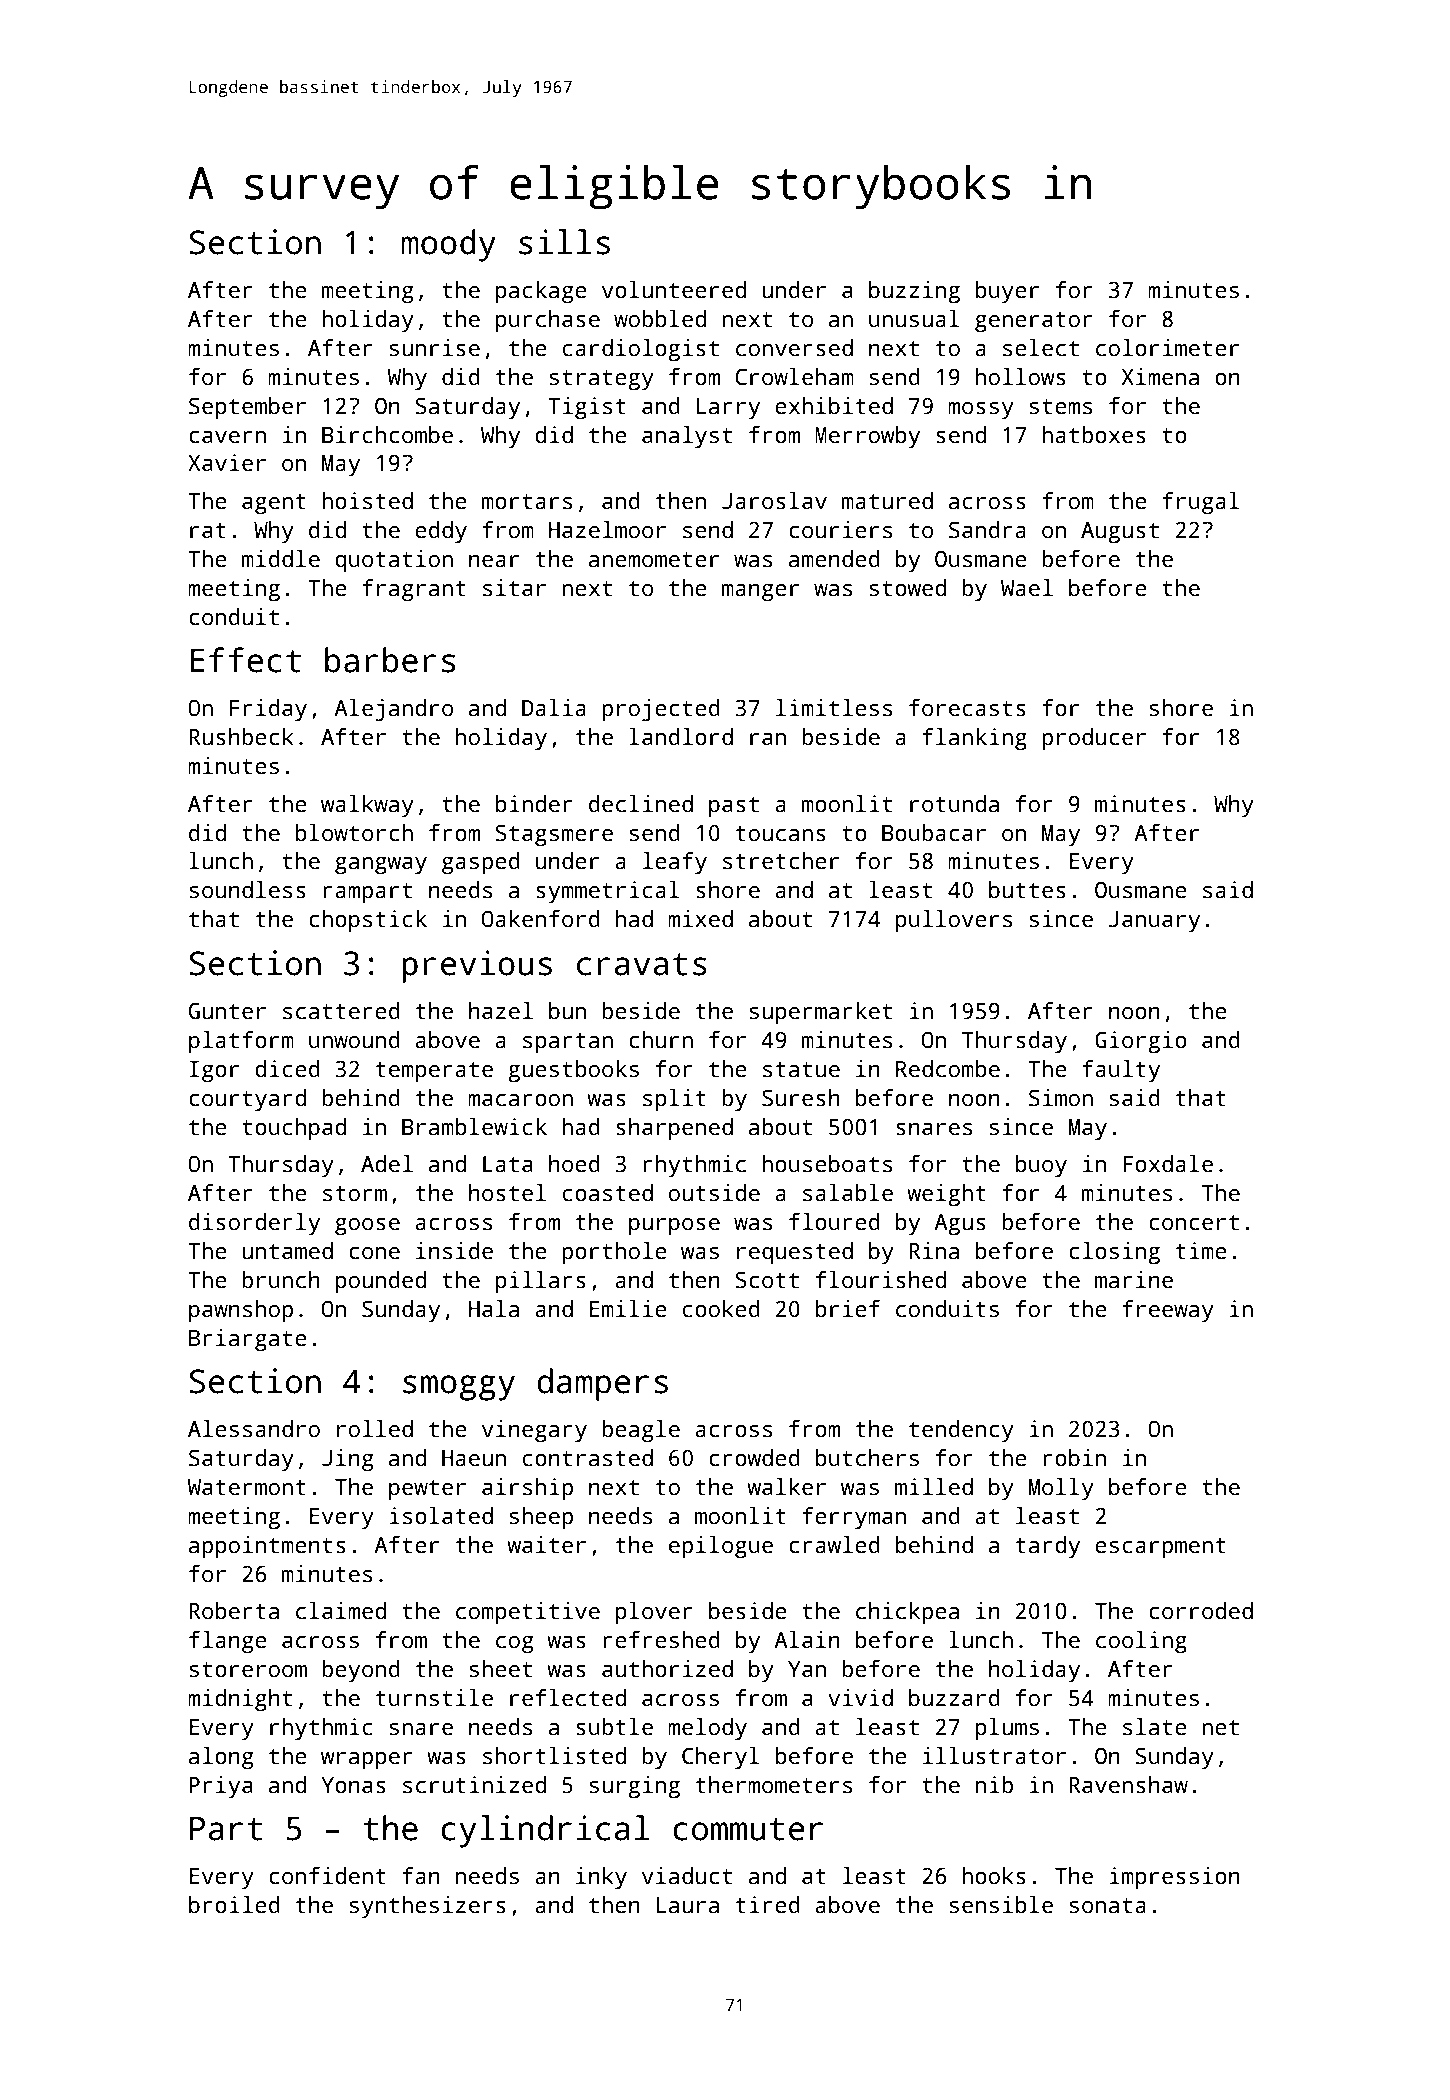 This page has height=2100, width=1450. Describe the element at coordinates (688, 1905) in the page. I see `Laura` at that location.
